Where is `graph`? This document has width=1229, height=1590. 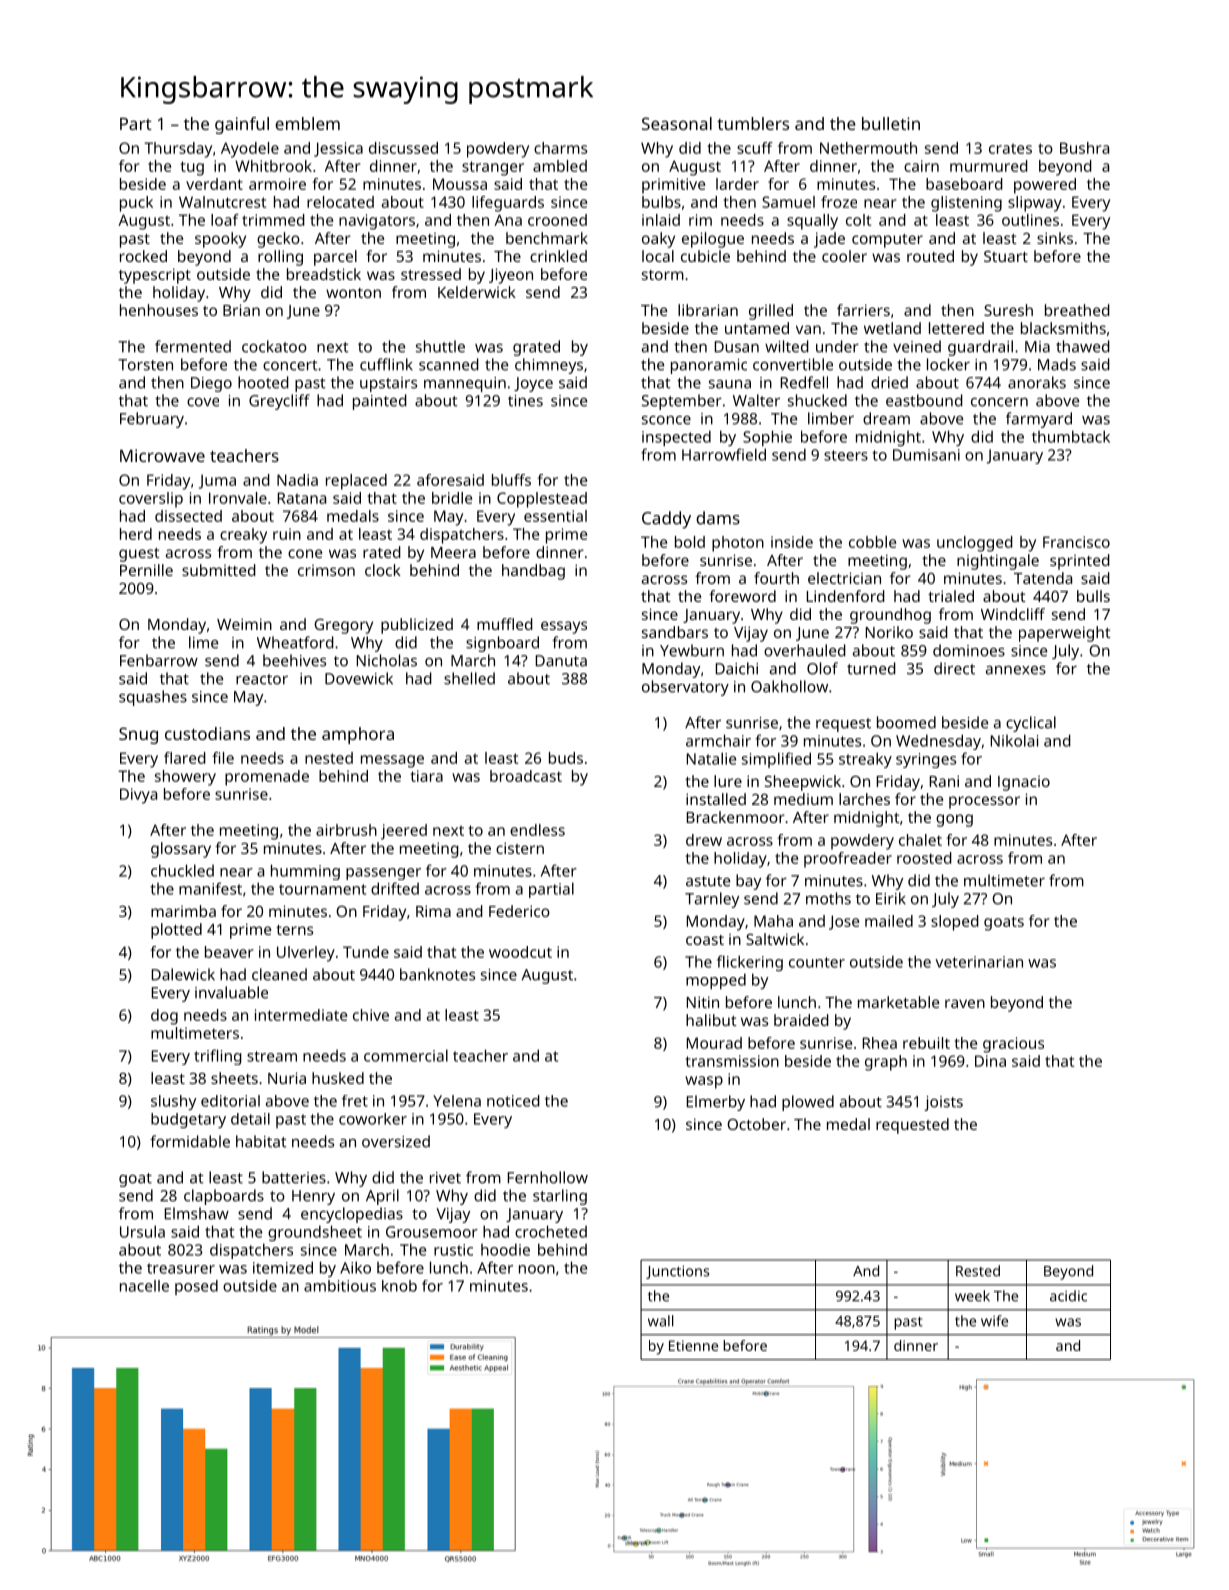 graph is located at coordinates (886, 1063).
